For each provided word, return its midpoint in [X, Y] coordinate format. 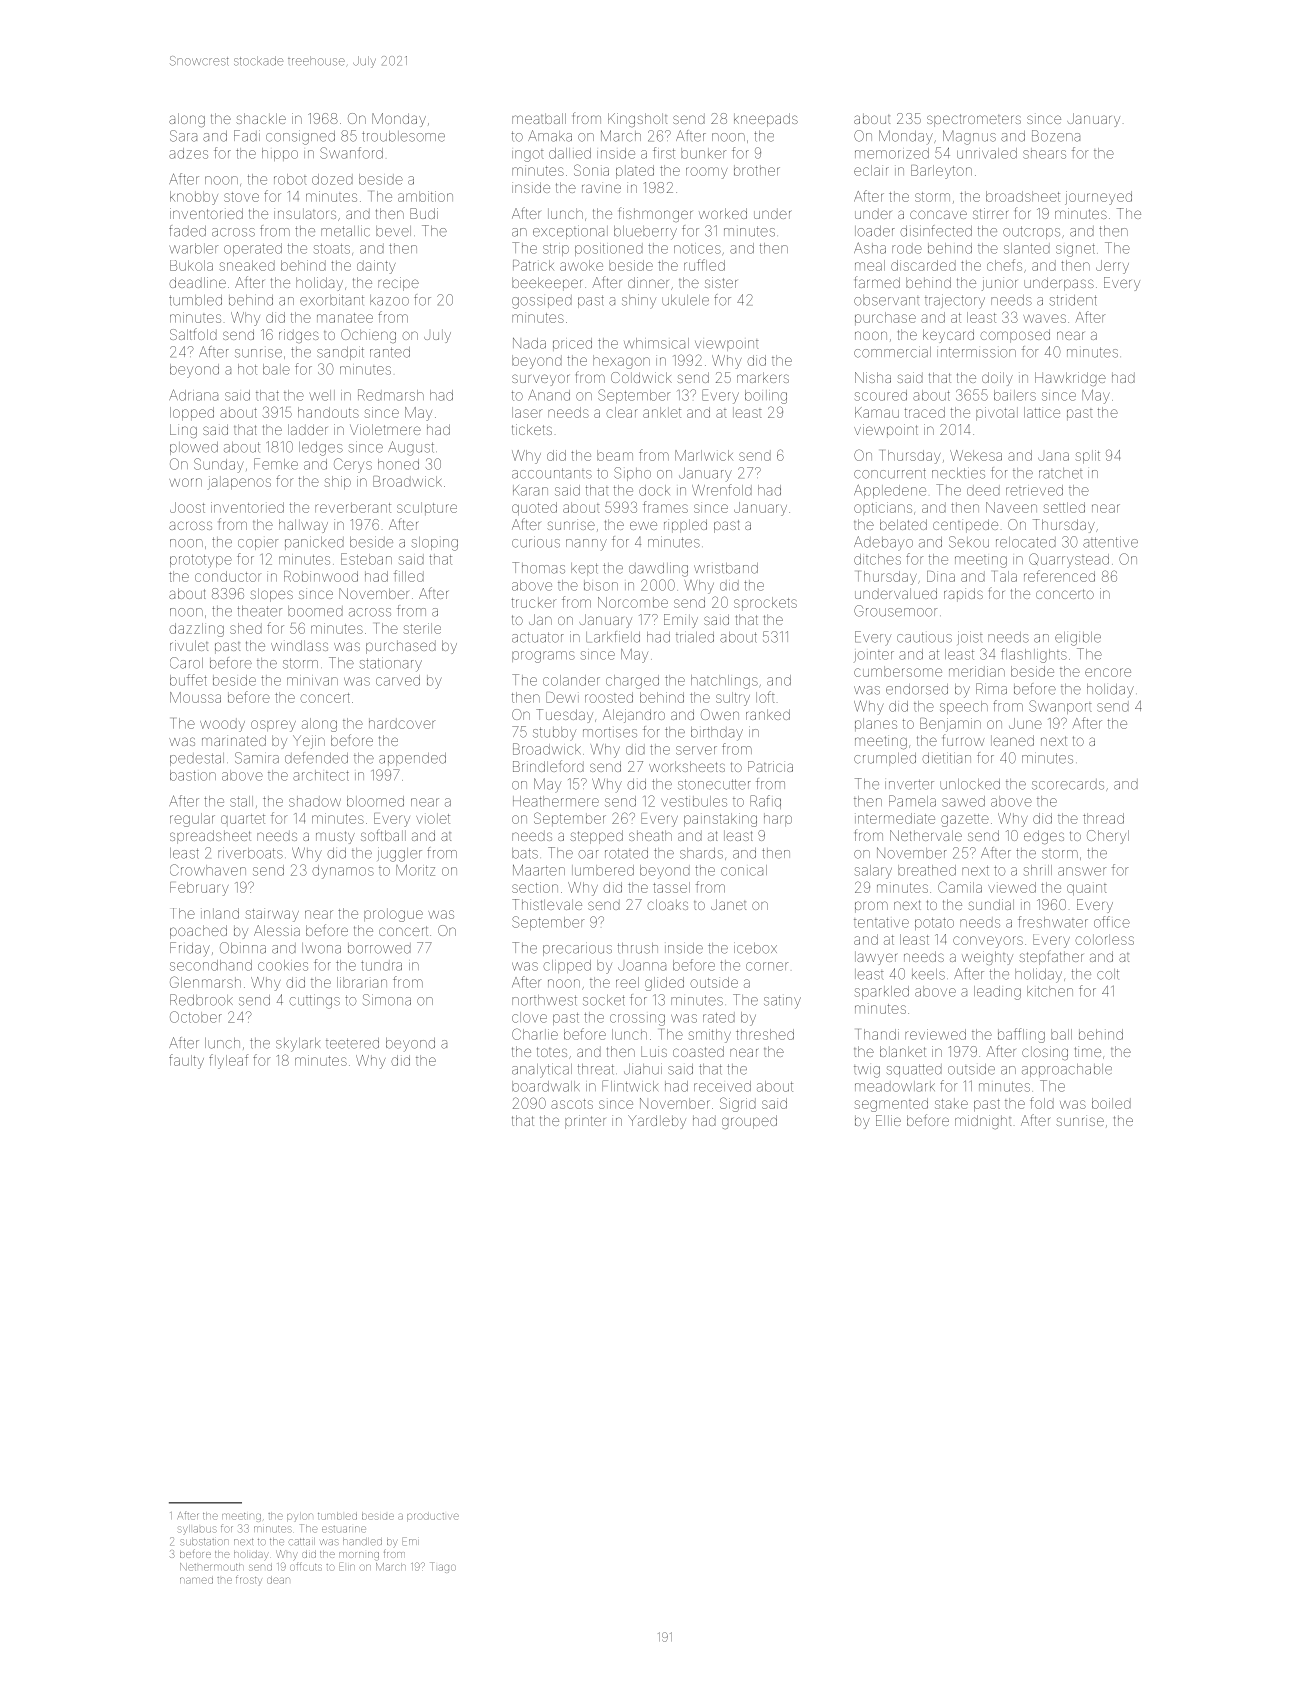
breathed [927, 870]
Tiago [443, 1567]
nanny [586, 545]
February [199, 889]
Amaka [550, 136]
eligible [1078, 639]
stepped [596, 837]
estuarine [344, 1529]
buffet [188, 680]
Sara [183, 136]
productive [433, 1517]
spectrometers [974, 120]
